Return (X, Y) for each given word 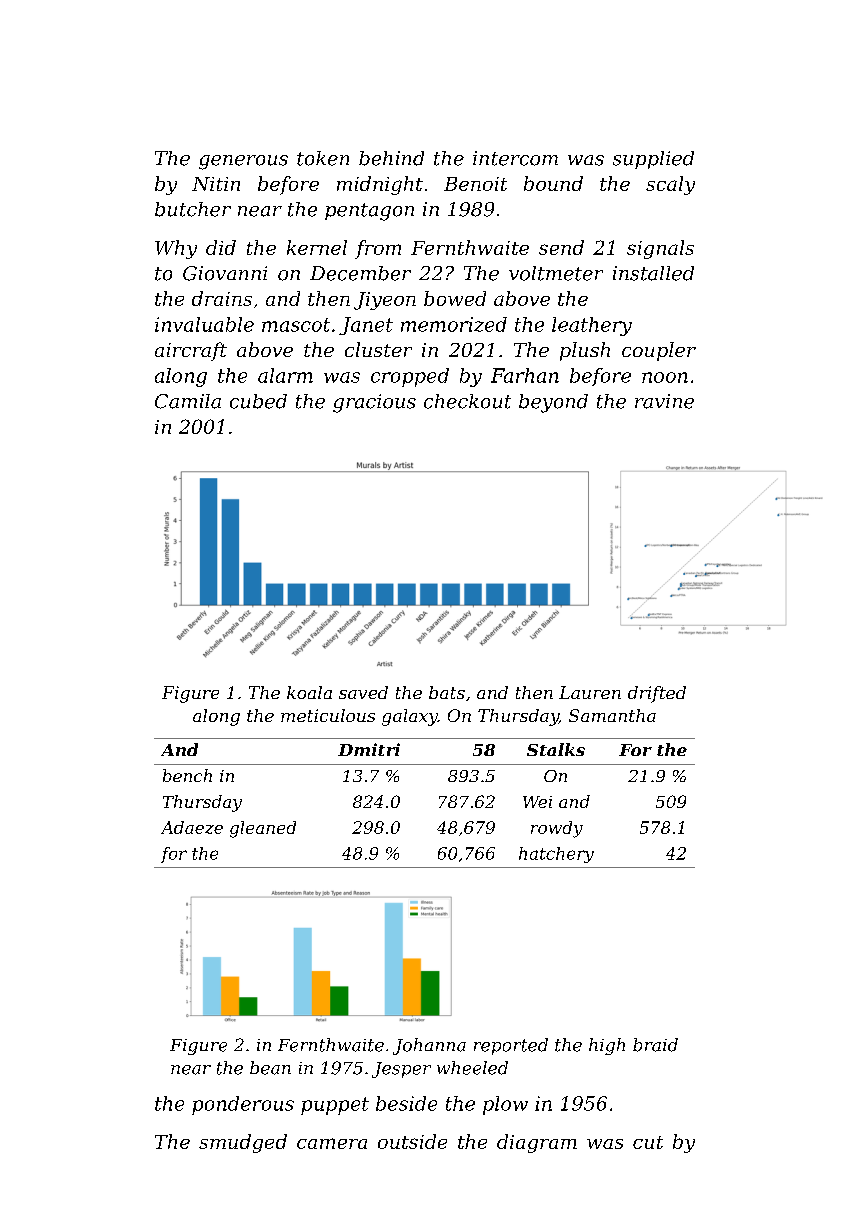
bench (187, 775)
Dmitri (369, 749)
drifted (657, 694)
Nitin (216, 184)
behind (391, 158)
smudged (243, 1143)
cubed (258, 401)
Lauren (590, 692)
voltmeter (556, 273)
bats (447, 692)
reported (511, 1046)
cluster (378, 349)
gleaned (263, 829)
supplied (653, 160)
